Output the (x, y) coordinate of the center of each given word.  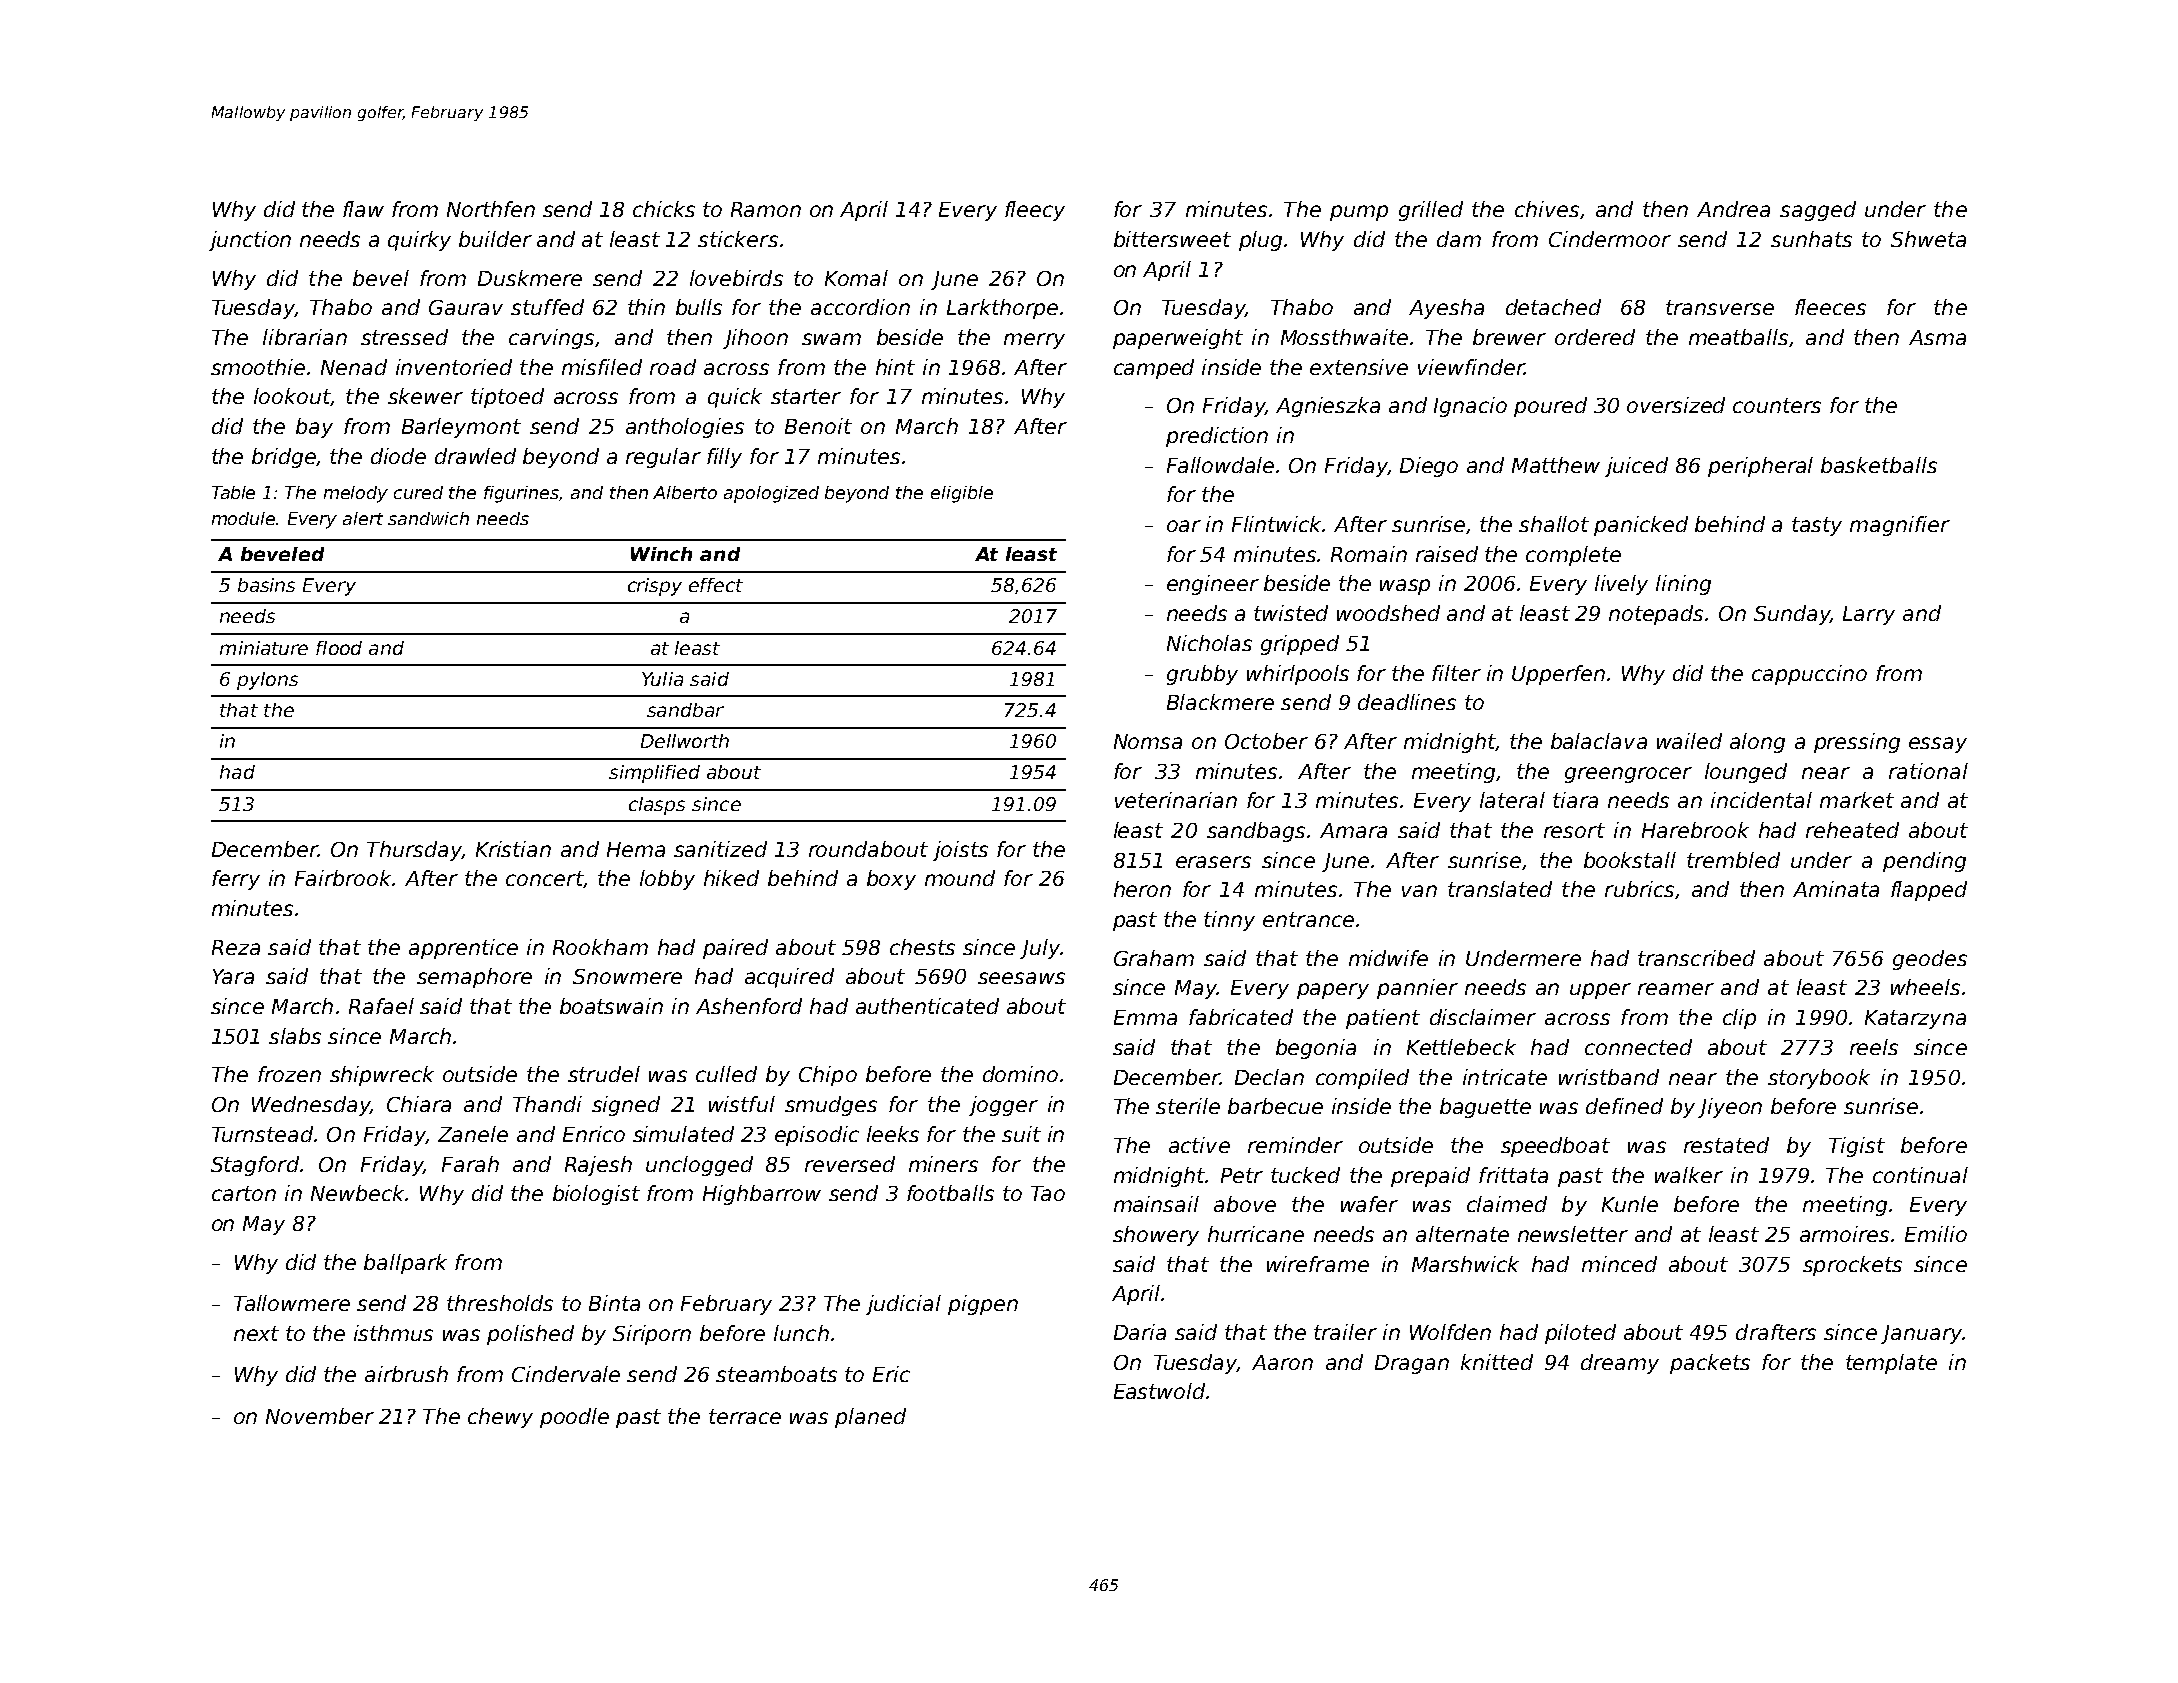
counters (1777, 405)
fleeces (1830, 307)
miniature (264, 648)
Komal (856, 278)
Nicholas (1209, 643)
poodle (574, 1418)
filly (724, 458)
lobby (667, 880)
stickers (738, 239)
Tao (1048, 1193)
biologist (596, 1195)
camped (1154, 369)
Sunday (1792, 615)
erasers (1213, 862)
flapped (1929, 891)
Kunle (1630, 1204)
